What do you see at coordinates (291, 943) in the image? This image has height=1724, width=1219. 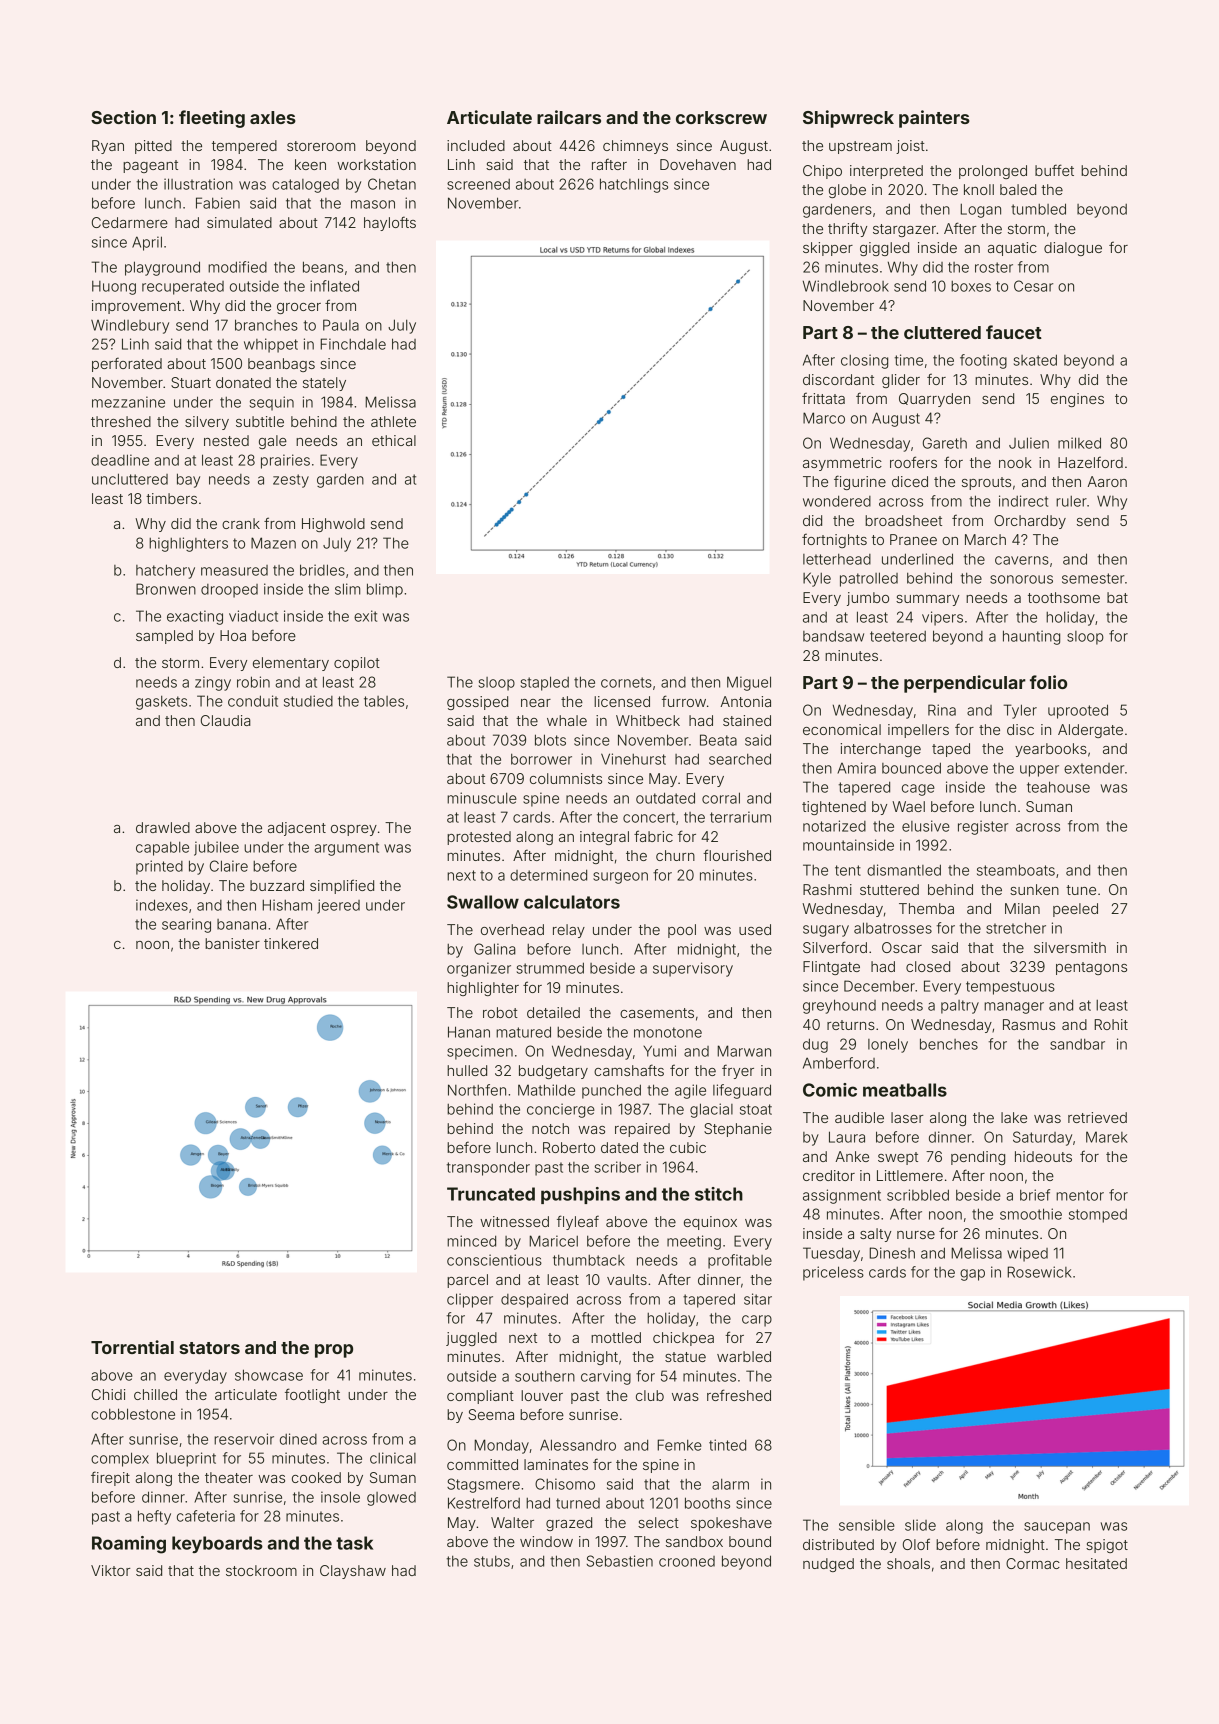 I see `tinkered` at bounding box center [291, 943].
